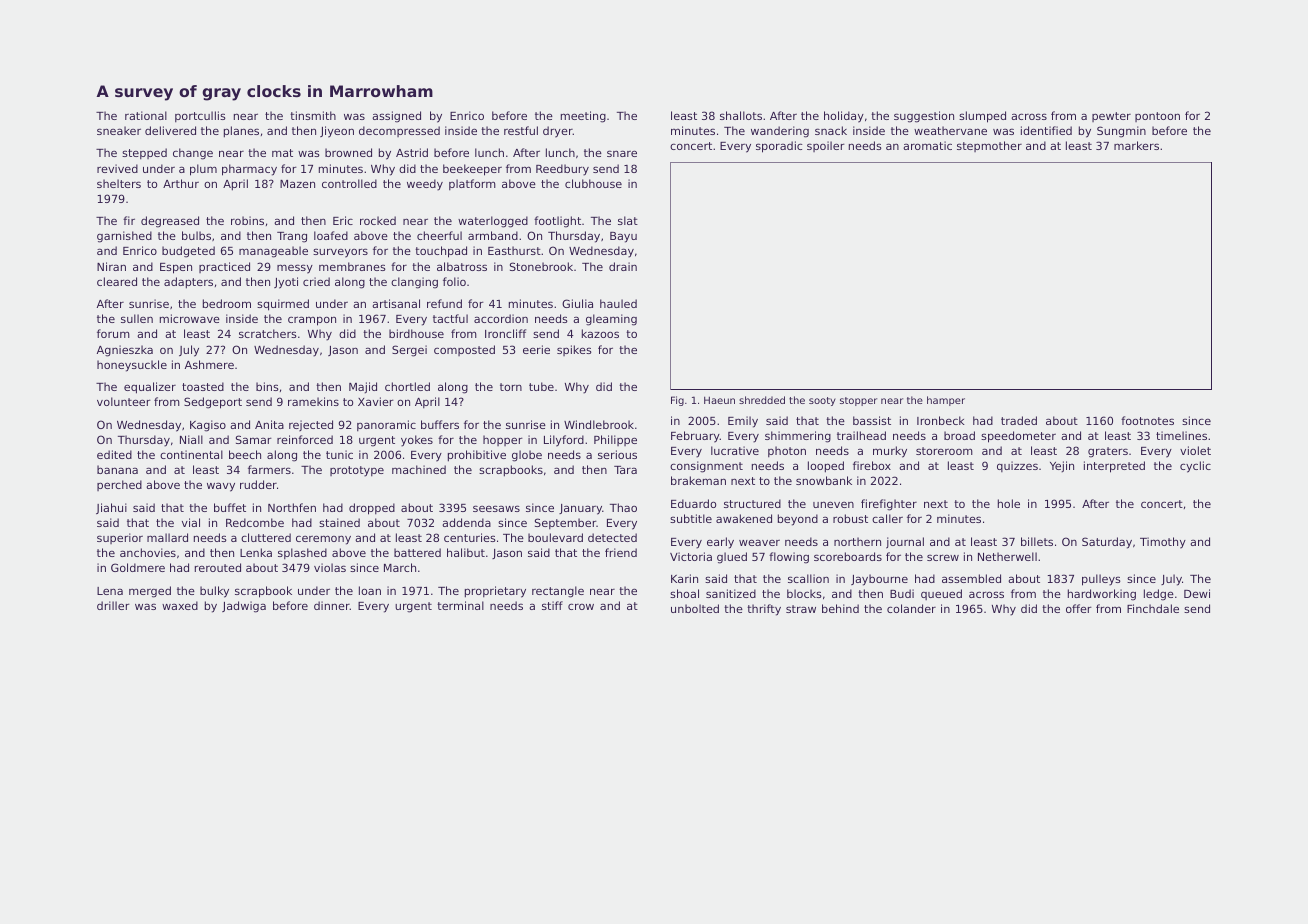  I want to click on offer, so click(1079, 608).
